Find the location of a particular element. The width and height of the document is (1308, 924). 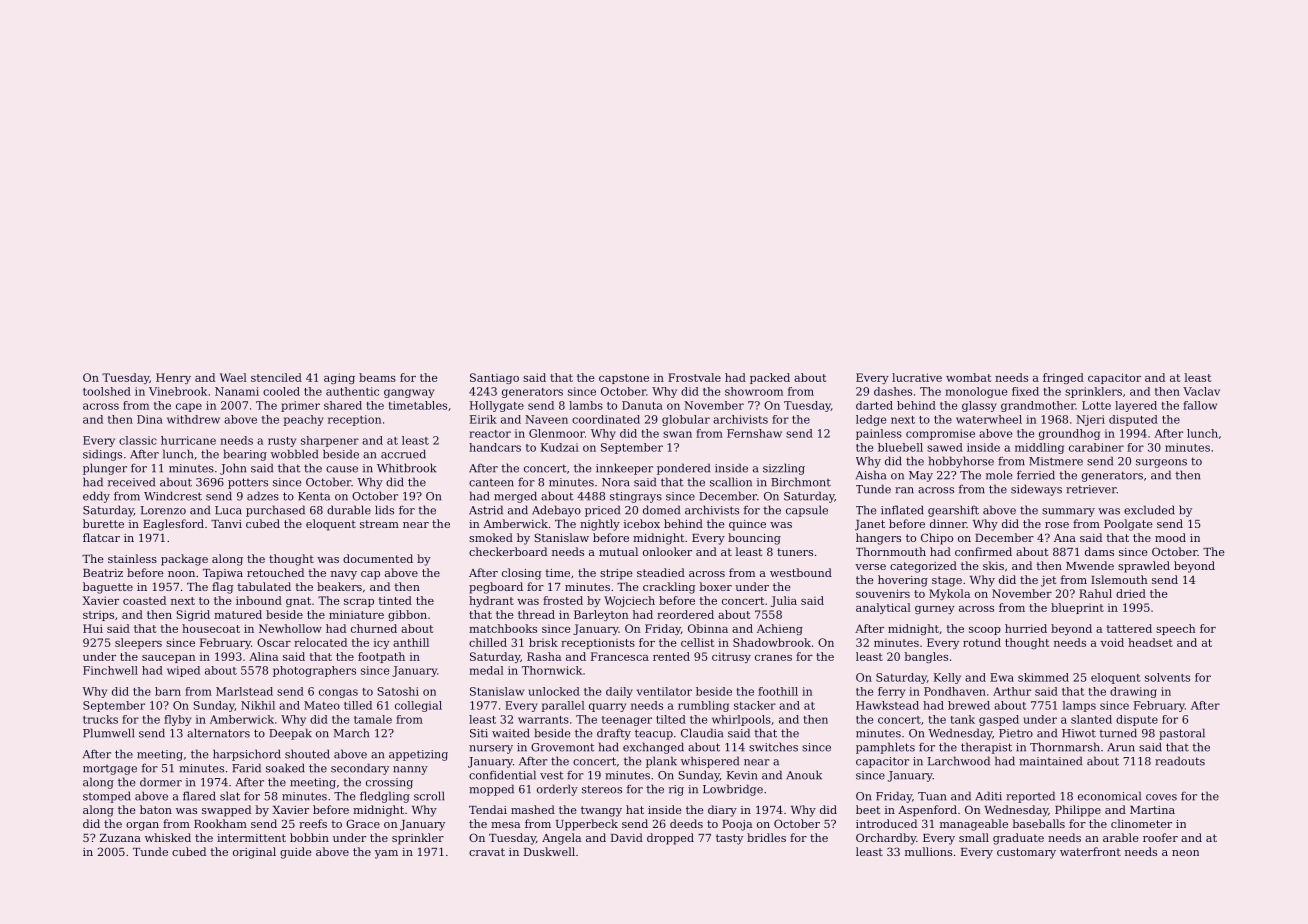

neon is located at coordinates (1185, 853).
